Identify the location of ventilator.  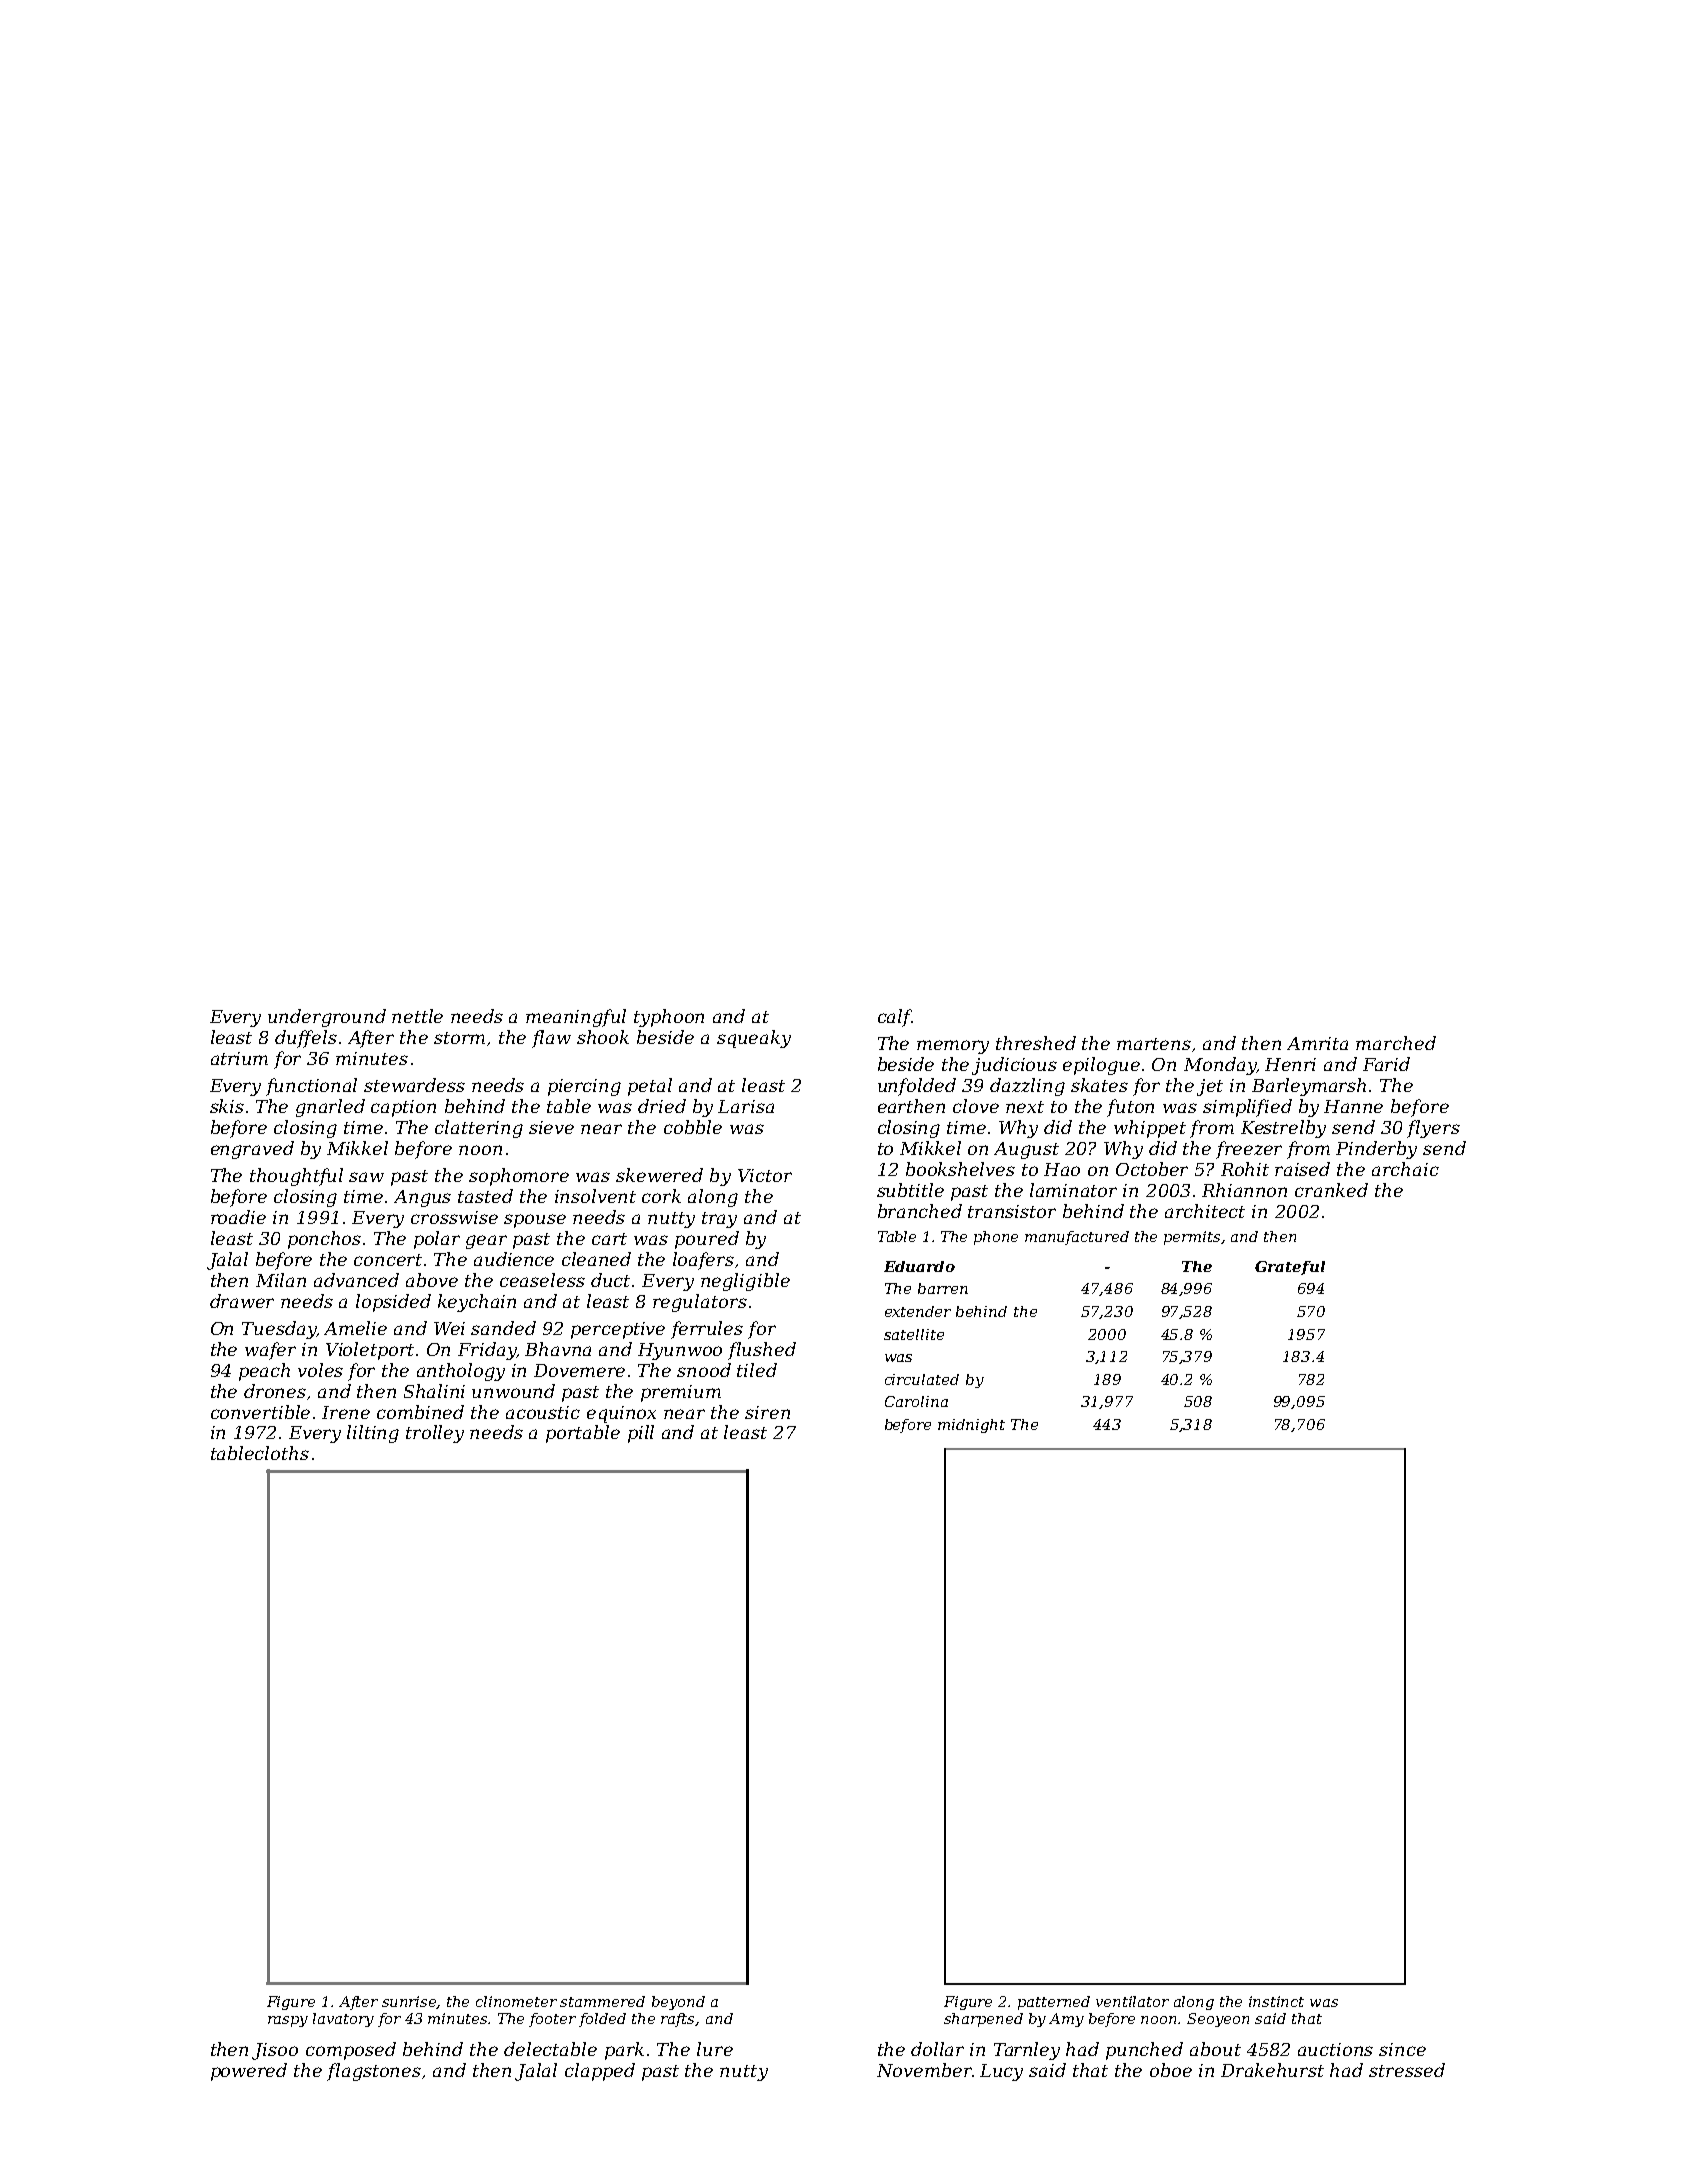
(1132, 2001).
